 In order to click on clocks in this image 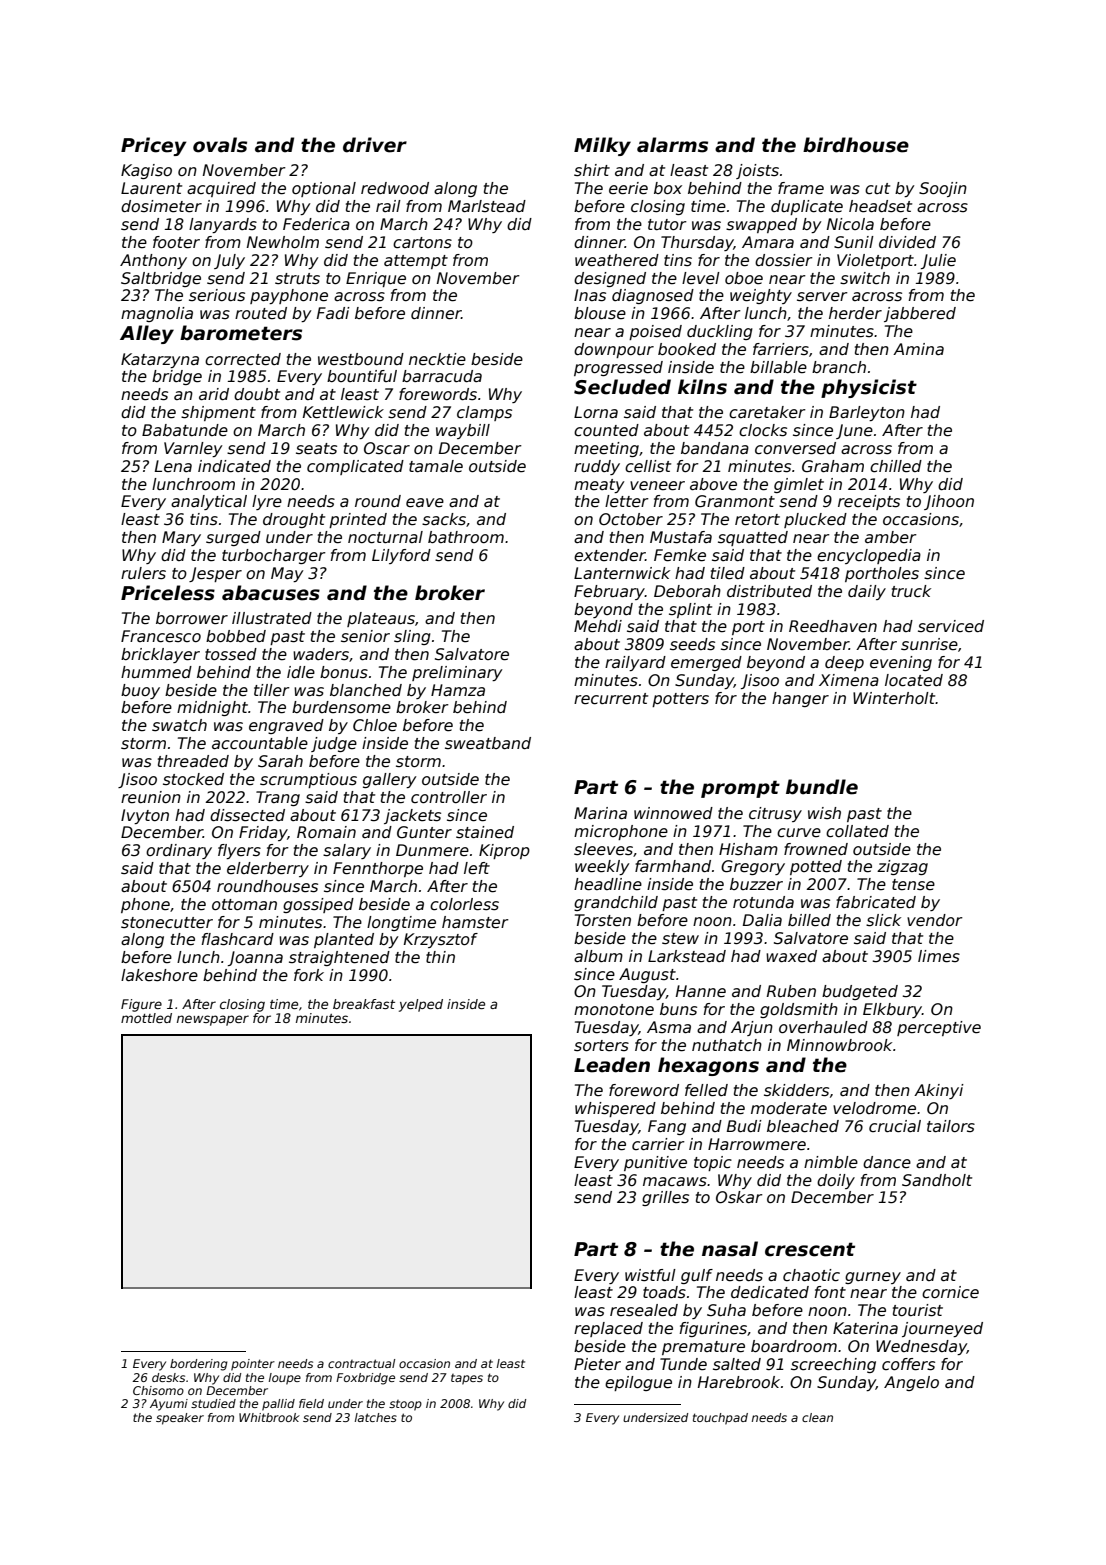, I will do `click(763, 430)`.
